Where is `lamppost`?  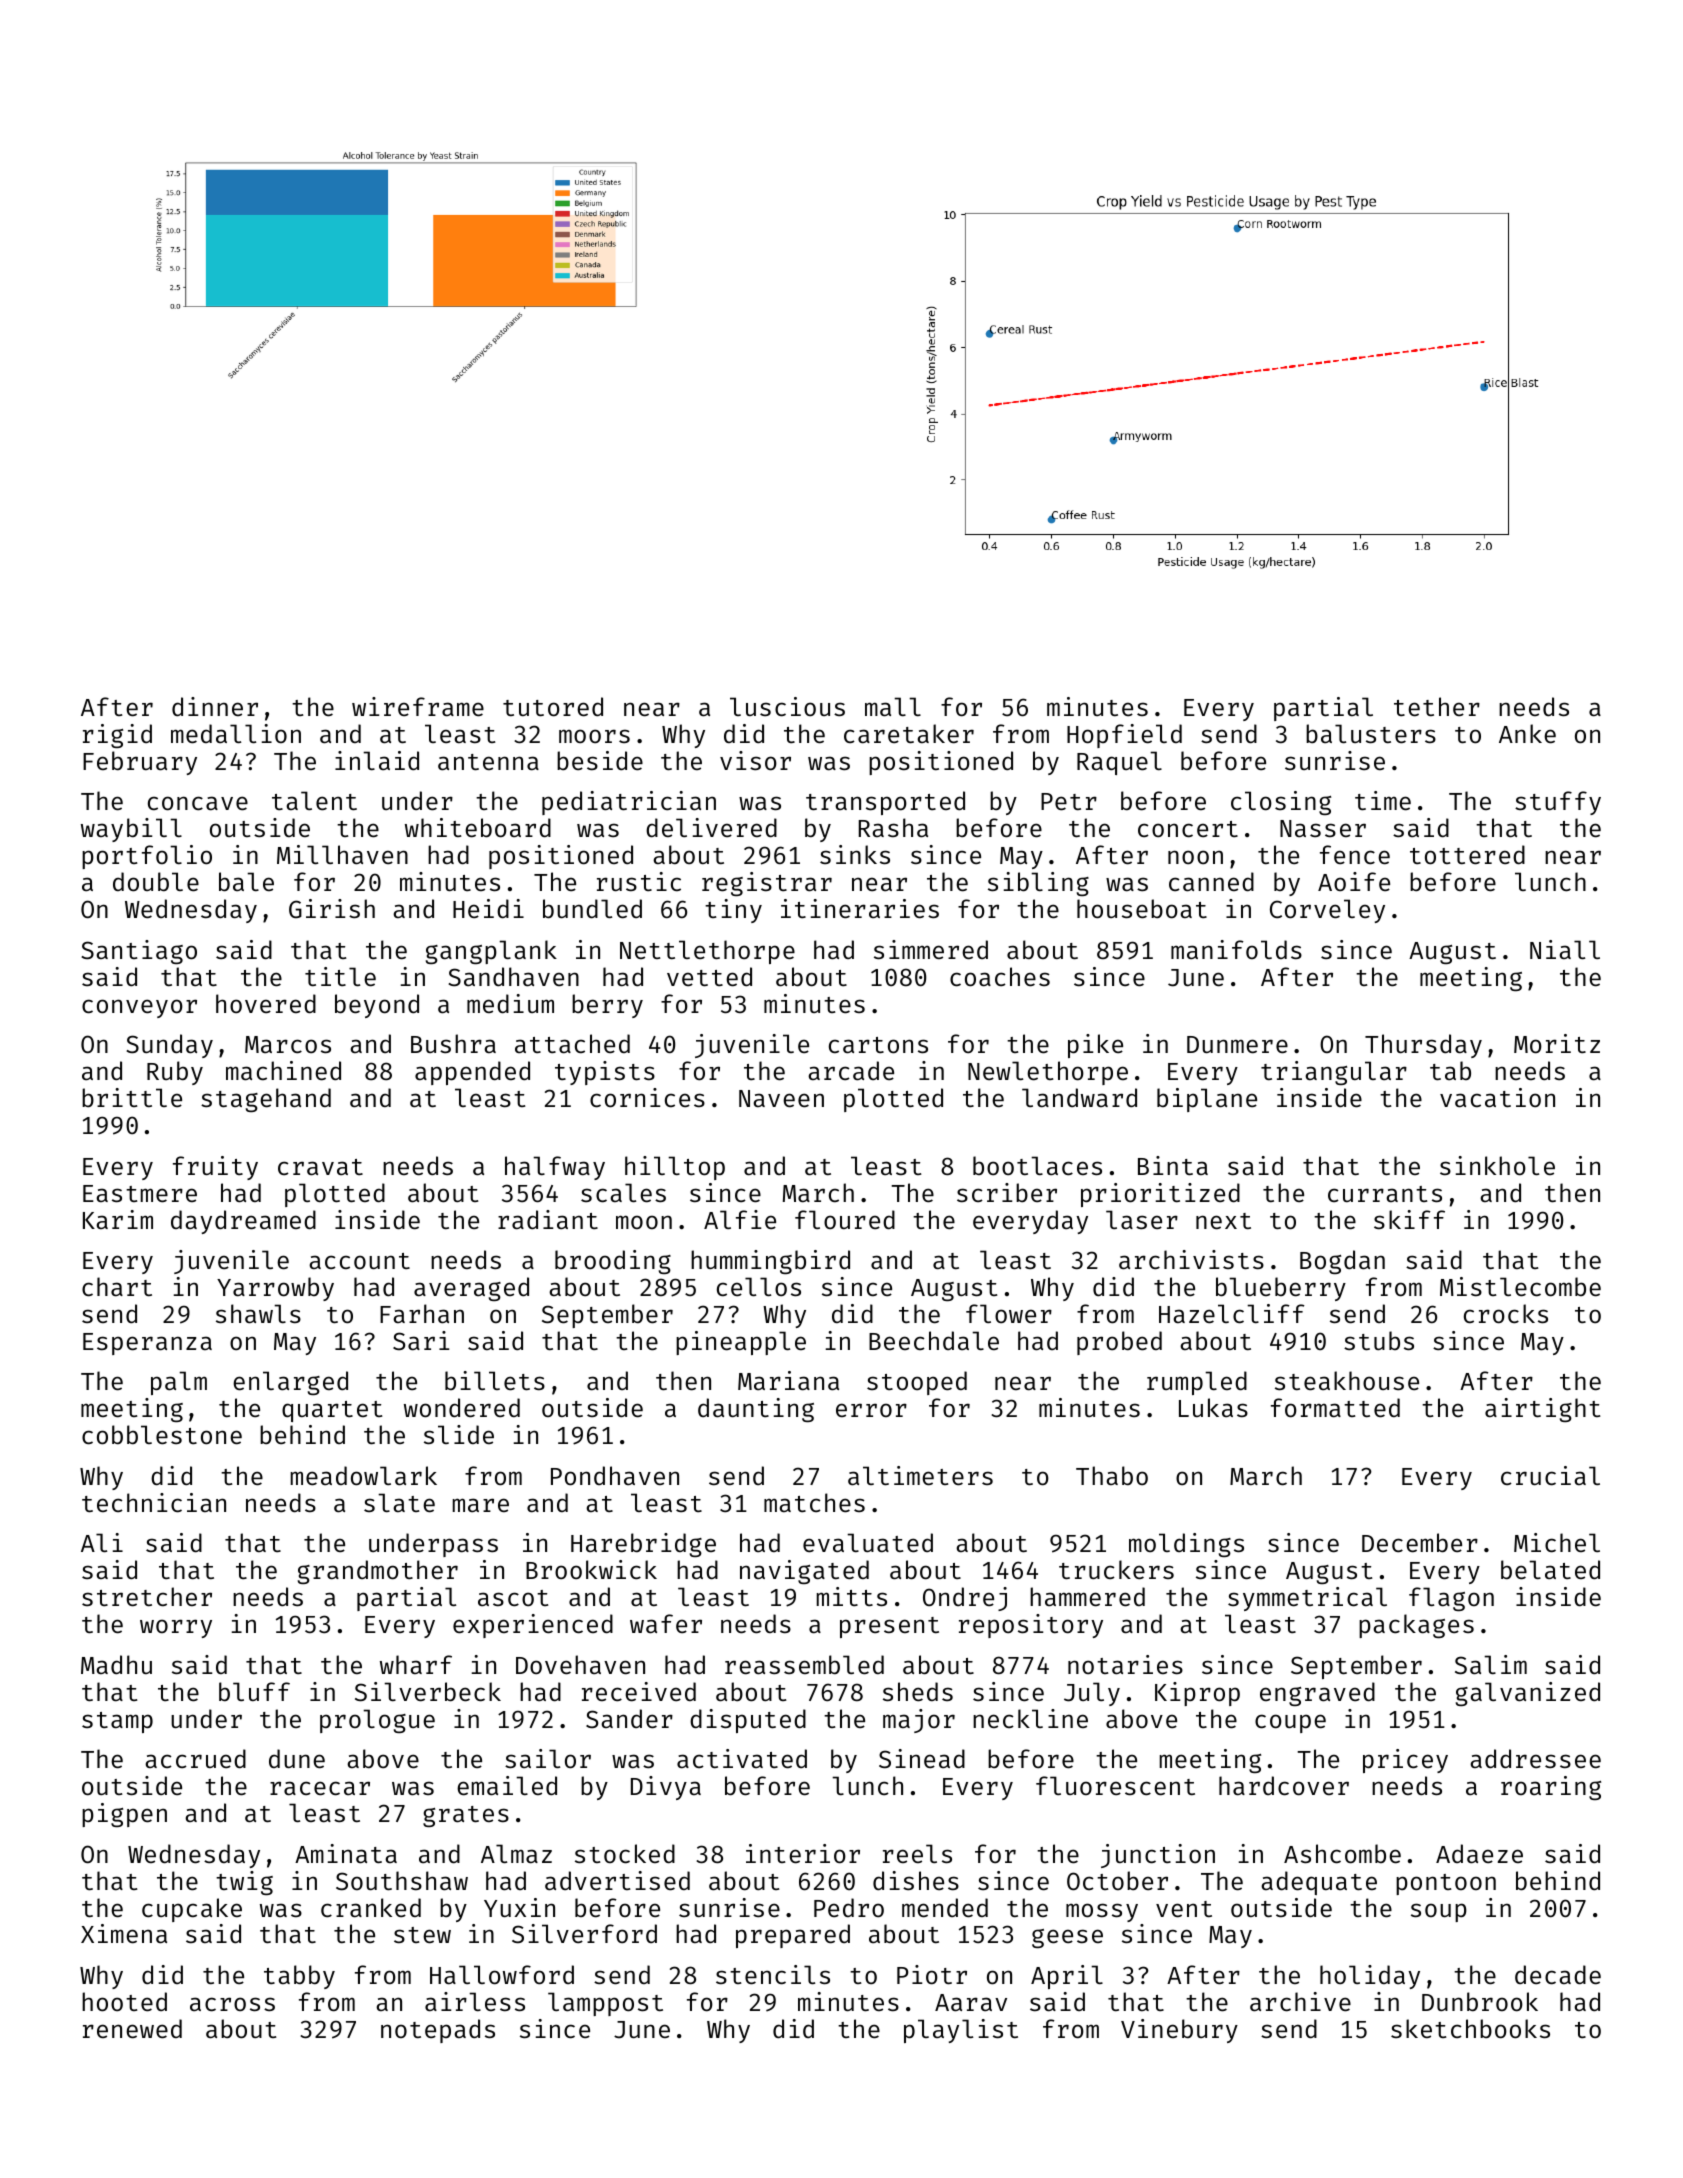 lamppost is located at coordinates (605, 2004).
